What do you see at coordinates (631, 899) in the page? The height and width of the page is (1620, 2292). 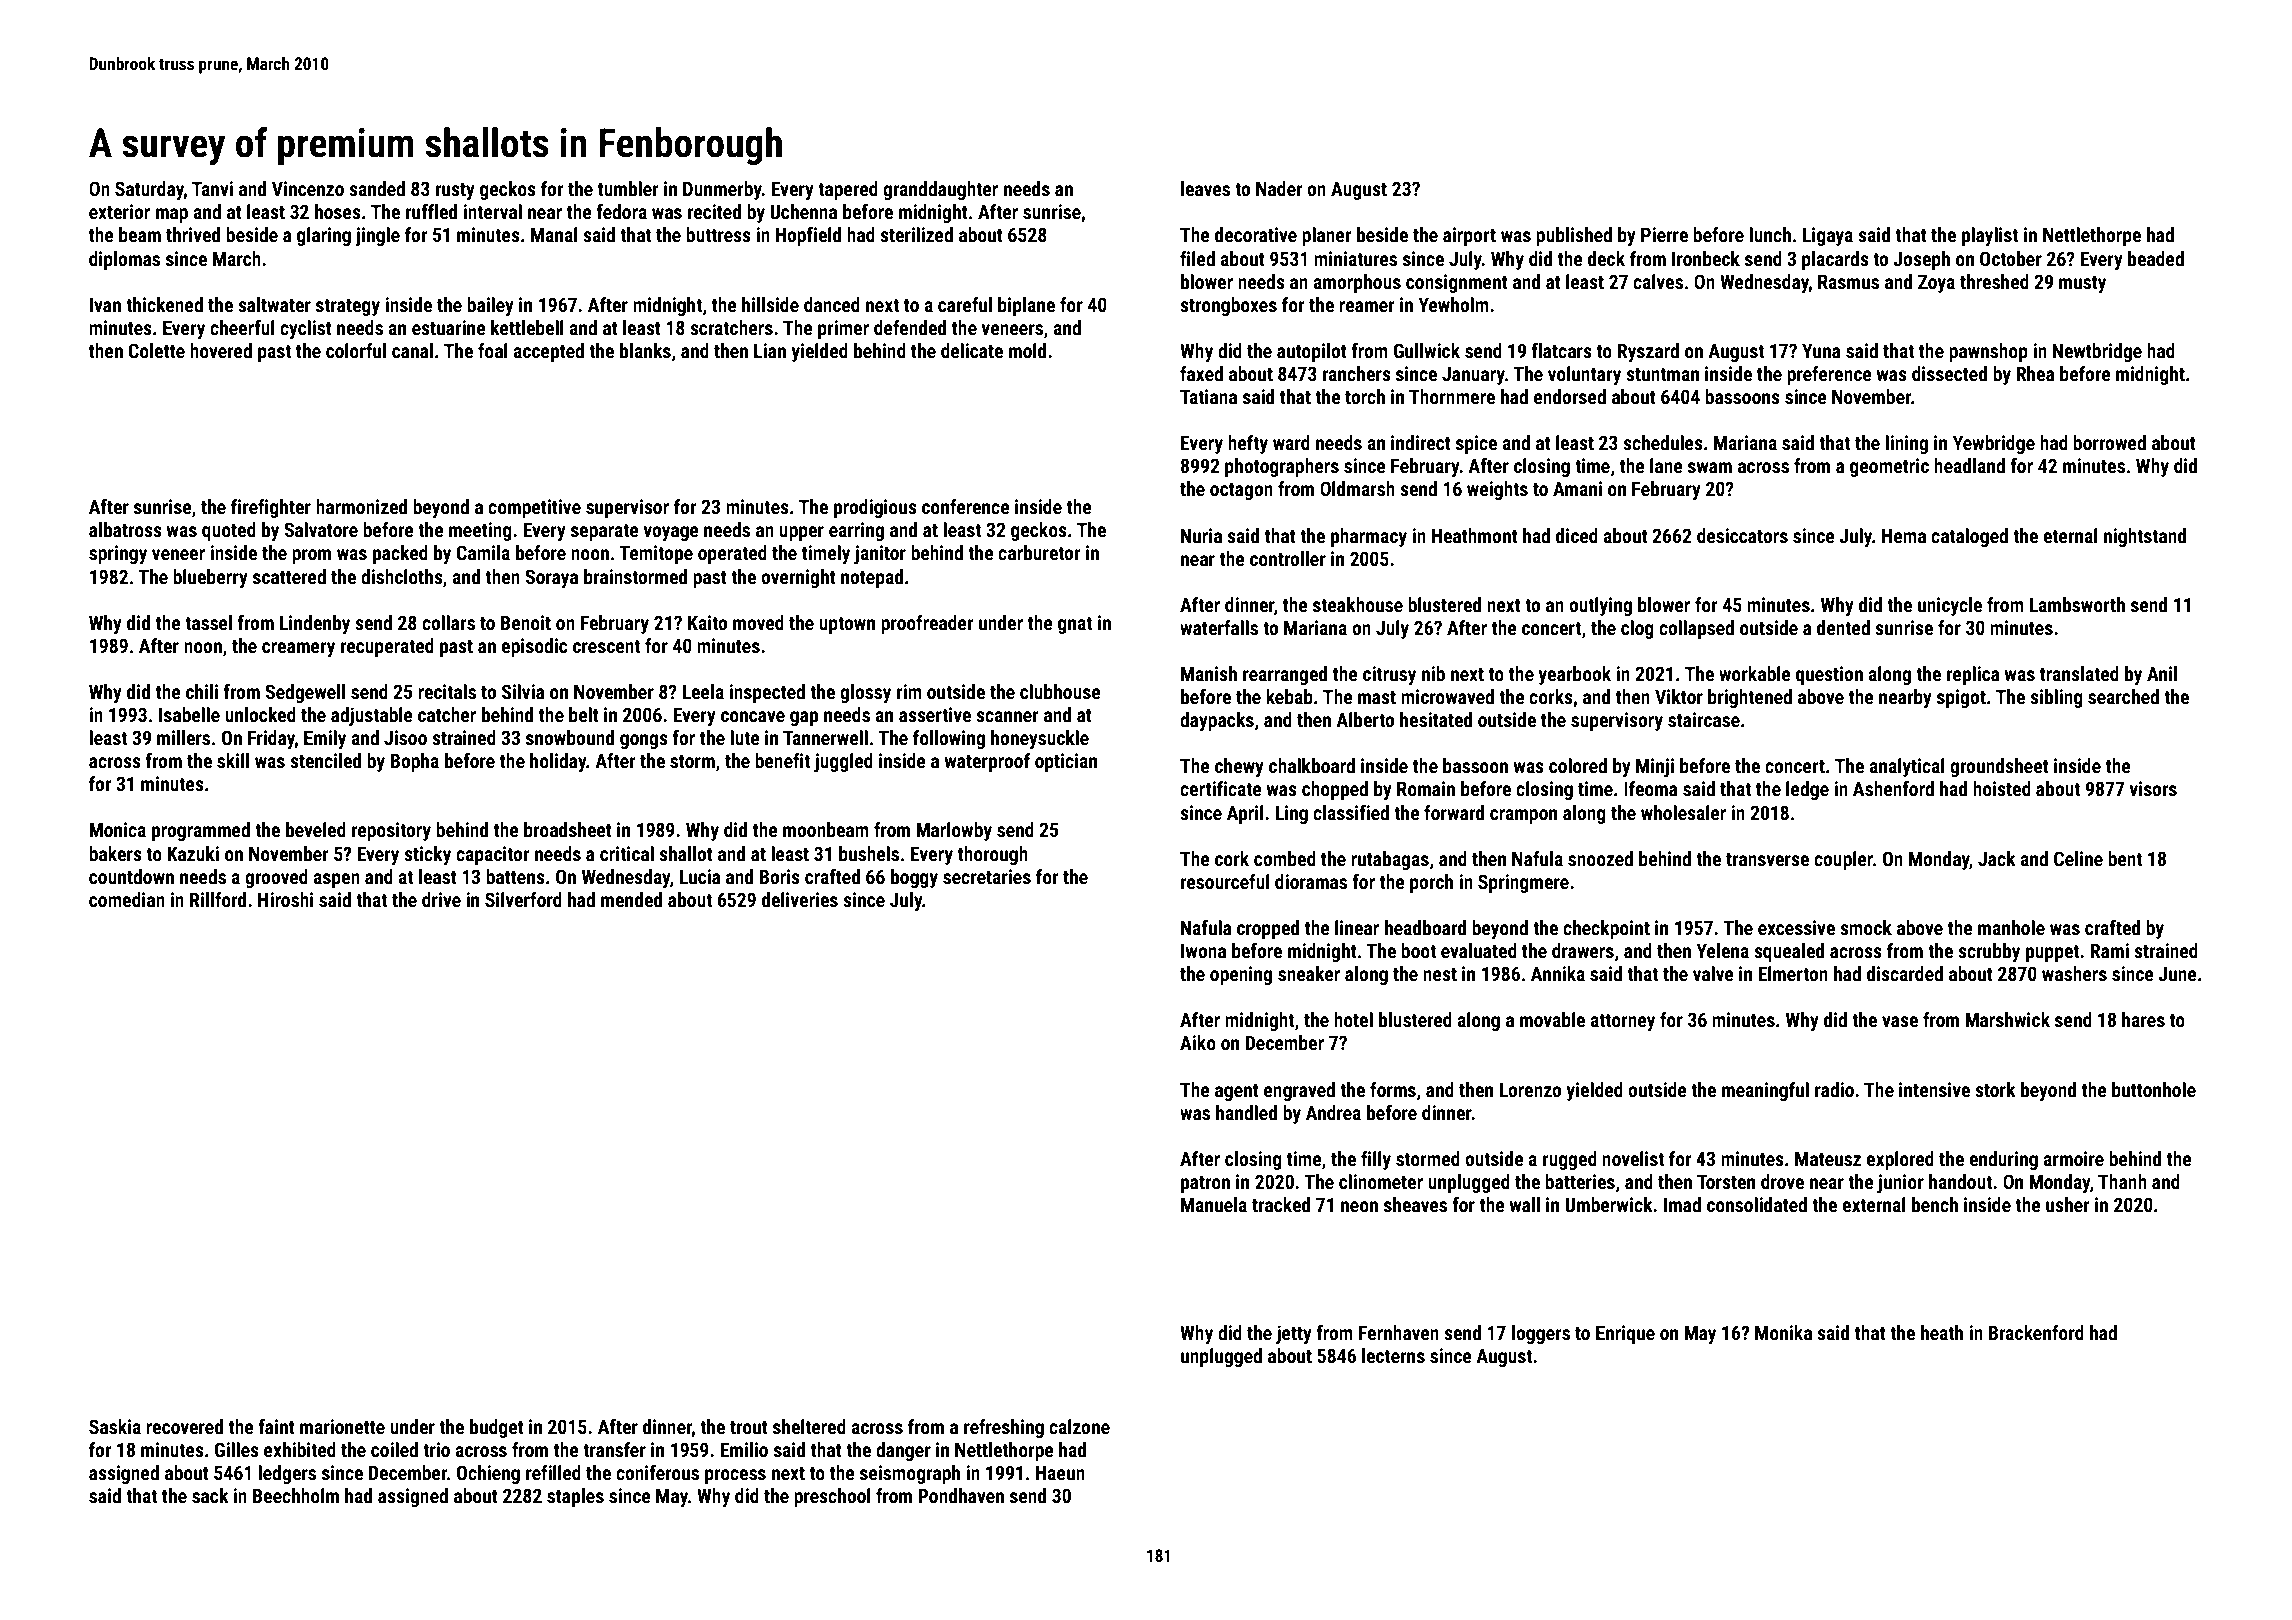 I see `mended` at bounding box center [631, 899].
